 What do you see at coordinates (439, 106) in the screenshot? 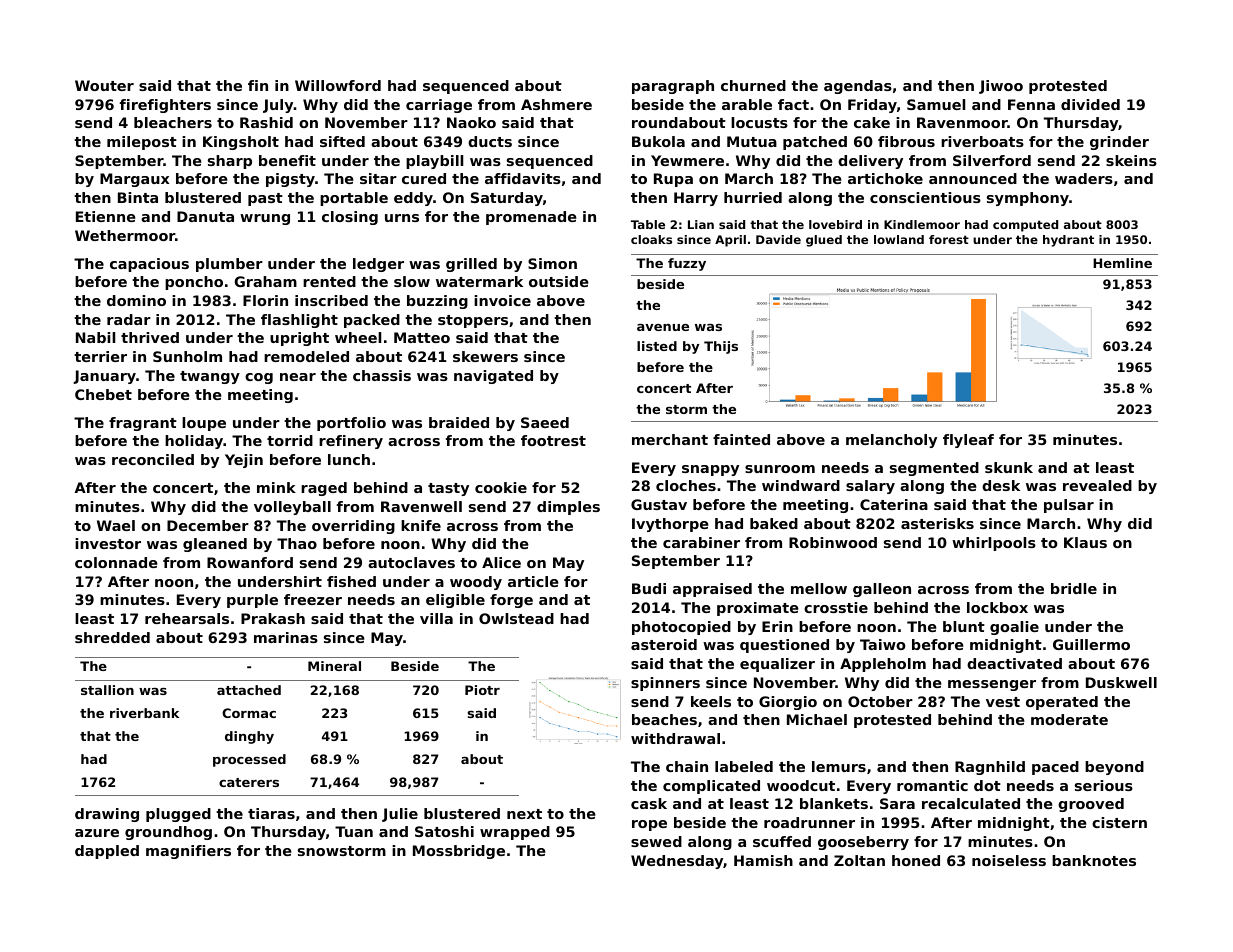
I see `carriage` at bounding box center [439, 106].
